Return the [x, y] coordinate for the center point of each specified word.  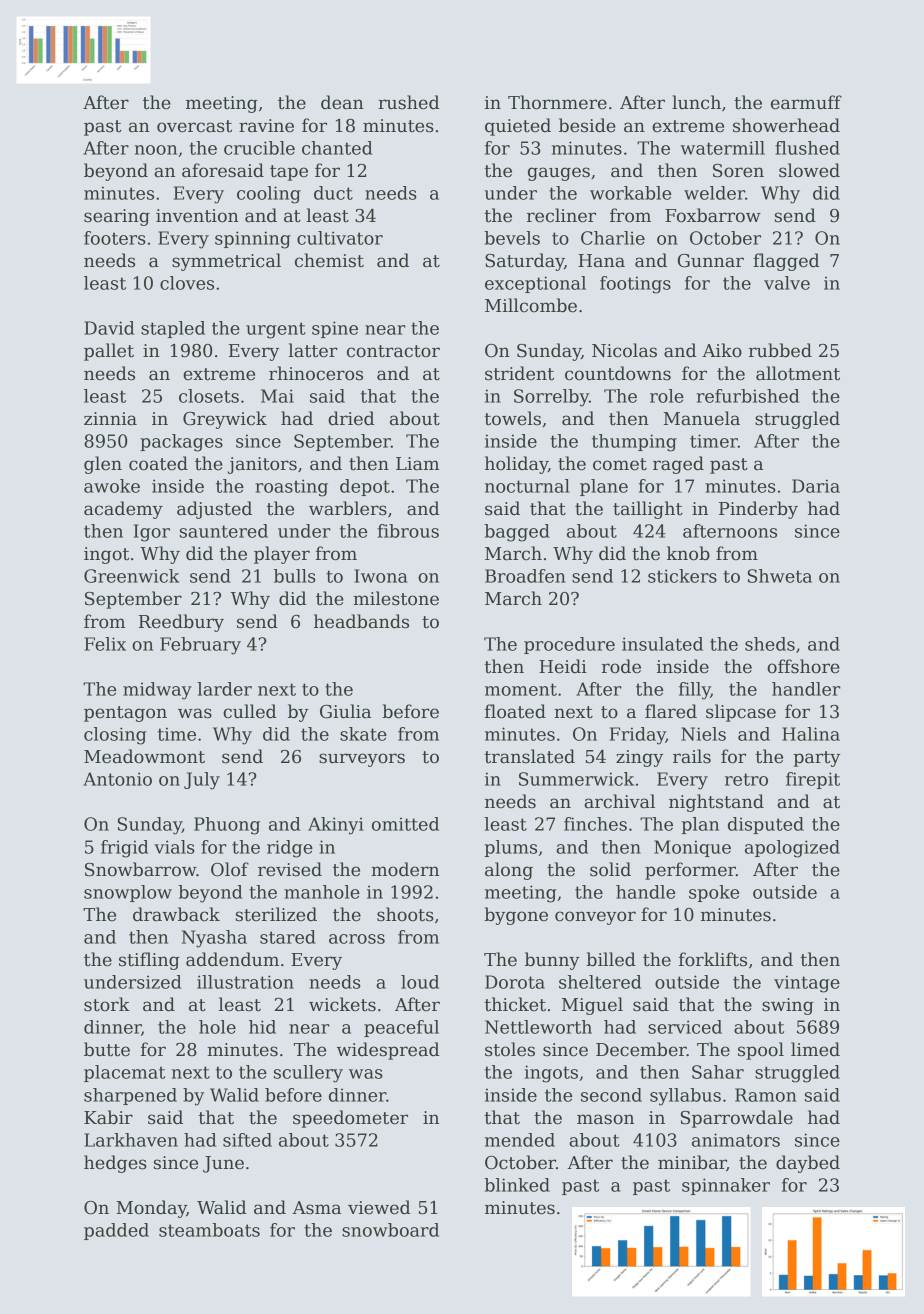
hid [262, 1027]
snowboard [390, 1230]
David [109, 328]
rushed [408, 102]
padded [116, 1231]
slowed [809, 170]
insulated [662, 644]
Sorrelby [551, 398]
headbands [361, 621]
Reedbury [181, 623]
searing [117, 217]
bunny [552, 961]
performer [690, 871]
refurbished [748, 396]
